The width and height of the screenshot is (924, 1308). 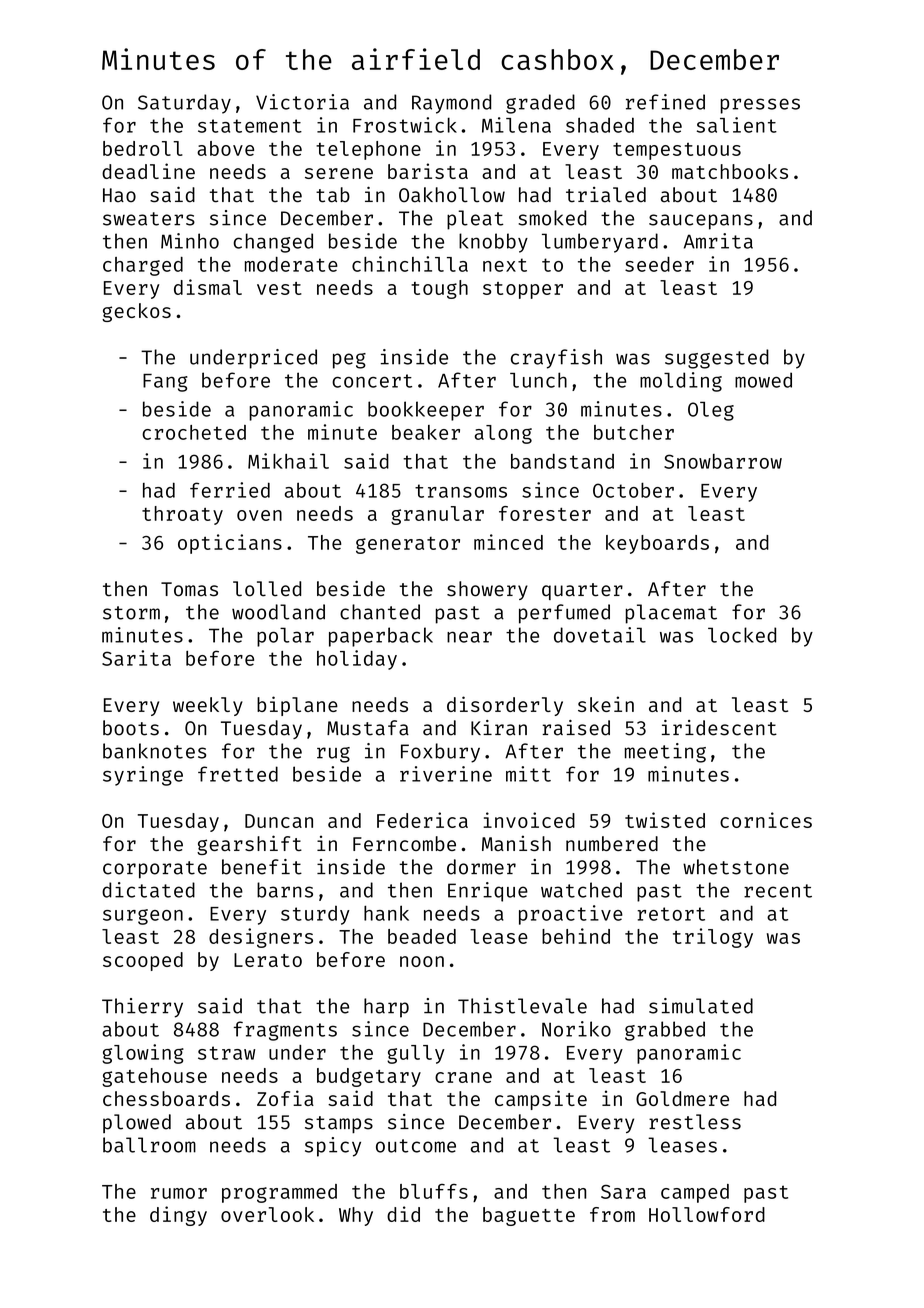 What do you see at coordinates (182, 515) in the screenshot?
I see `throaty` at bounding box center [182, 515].
